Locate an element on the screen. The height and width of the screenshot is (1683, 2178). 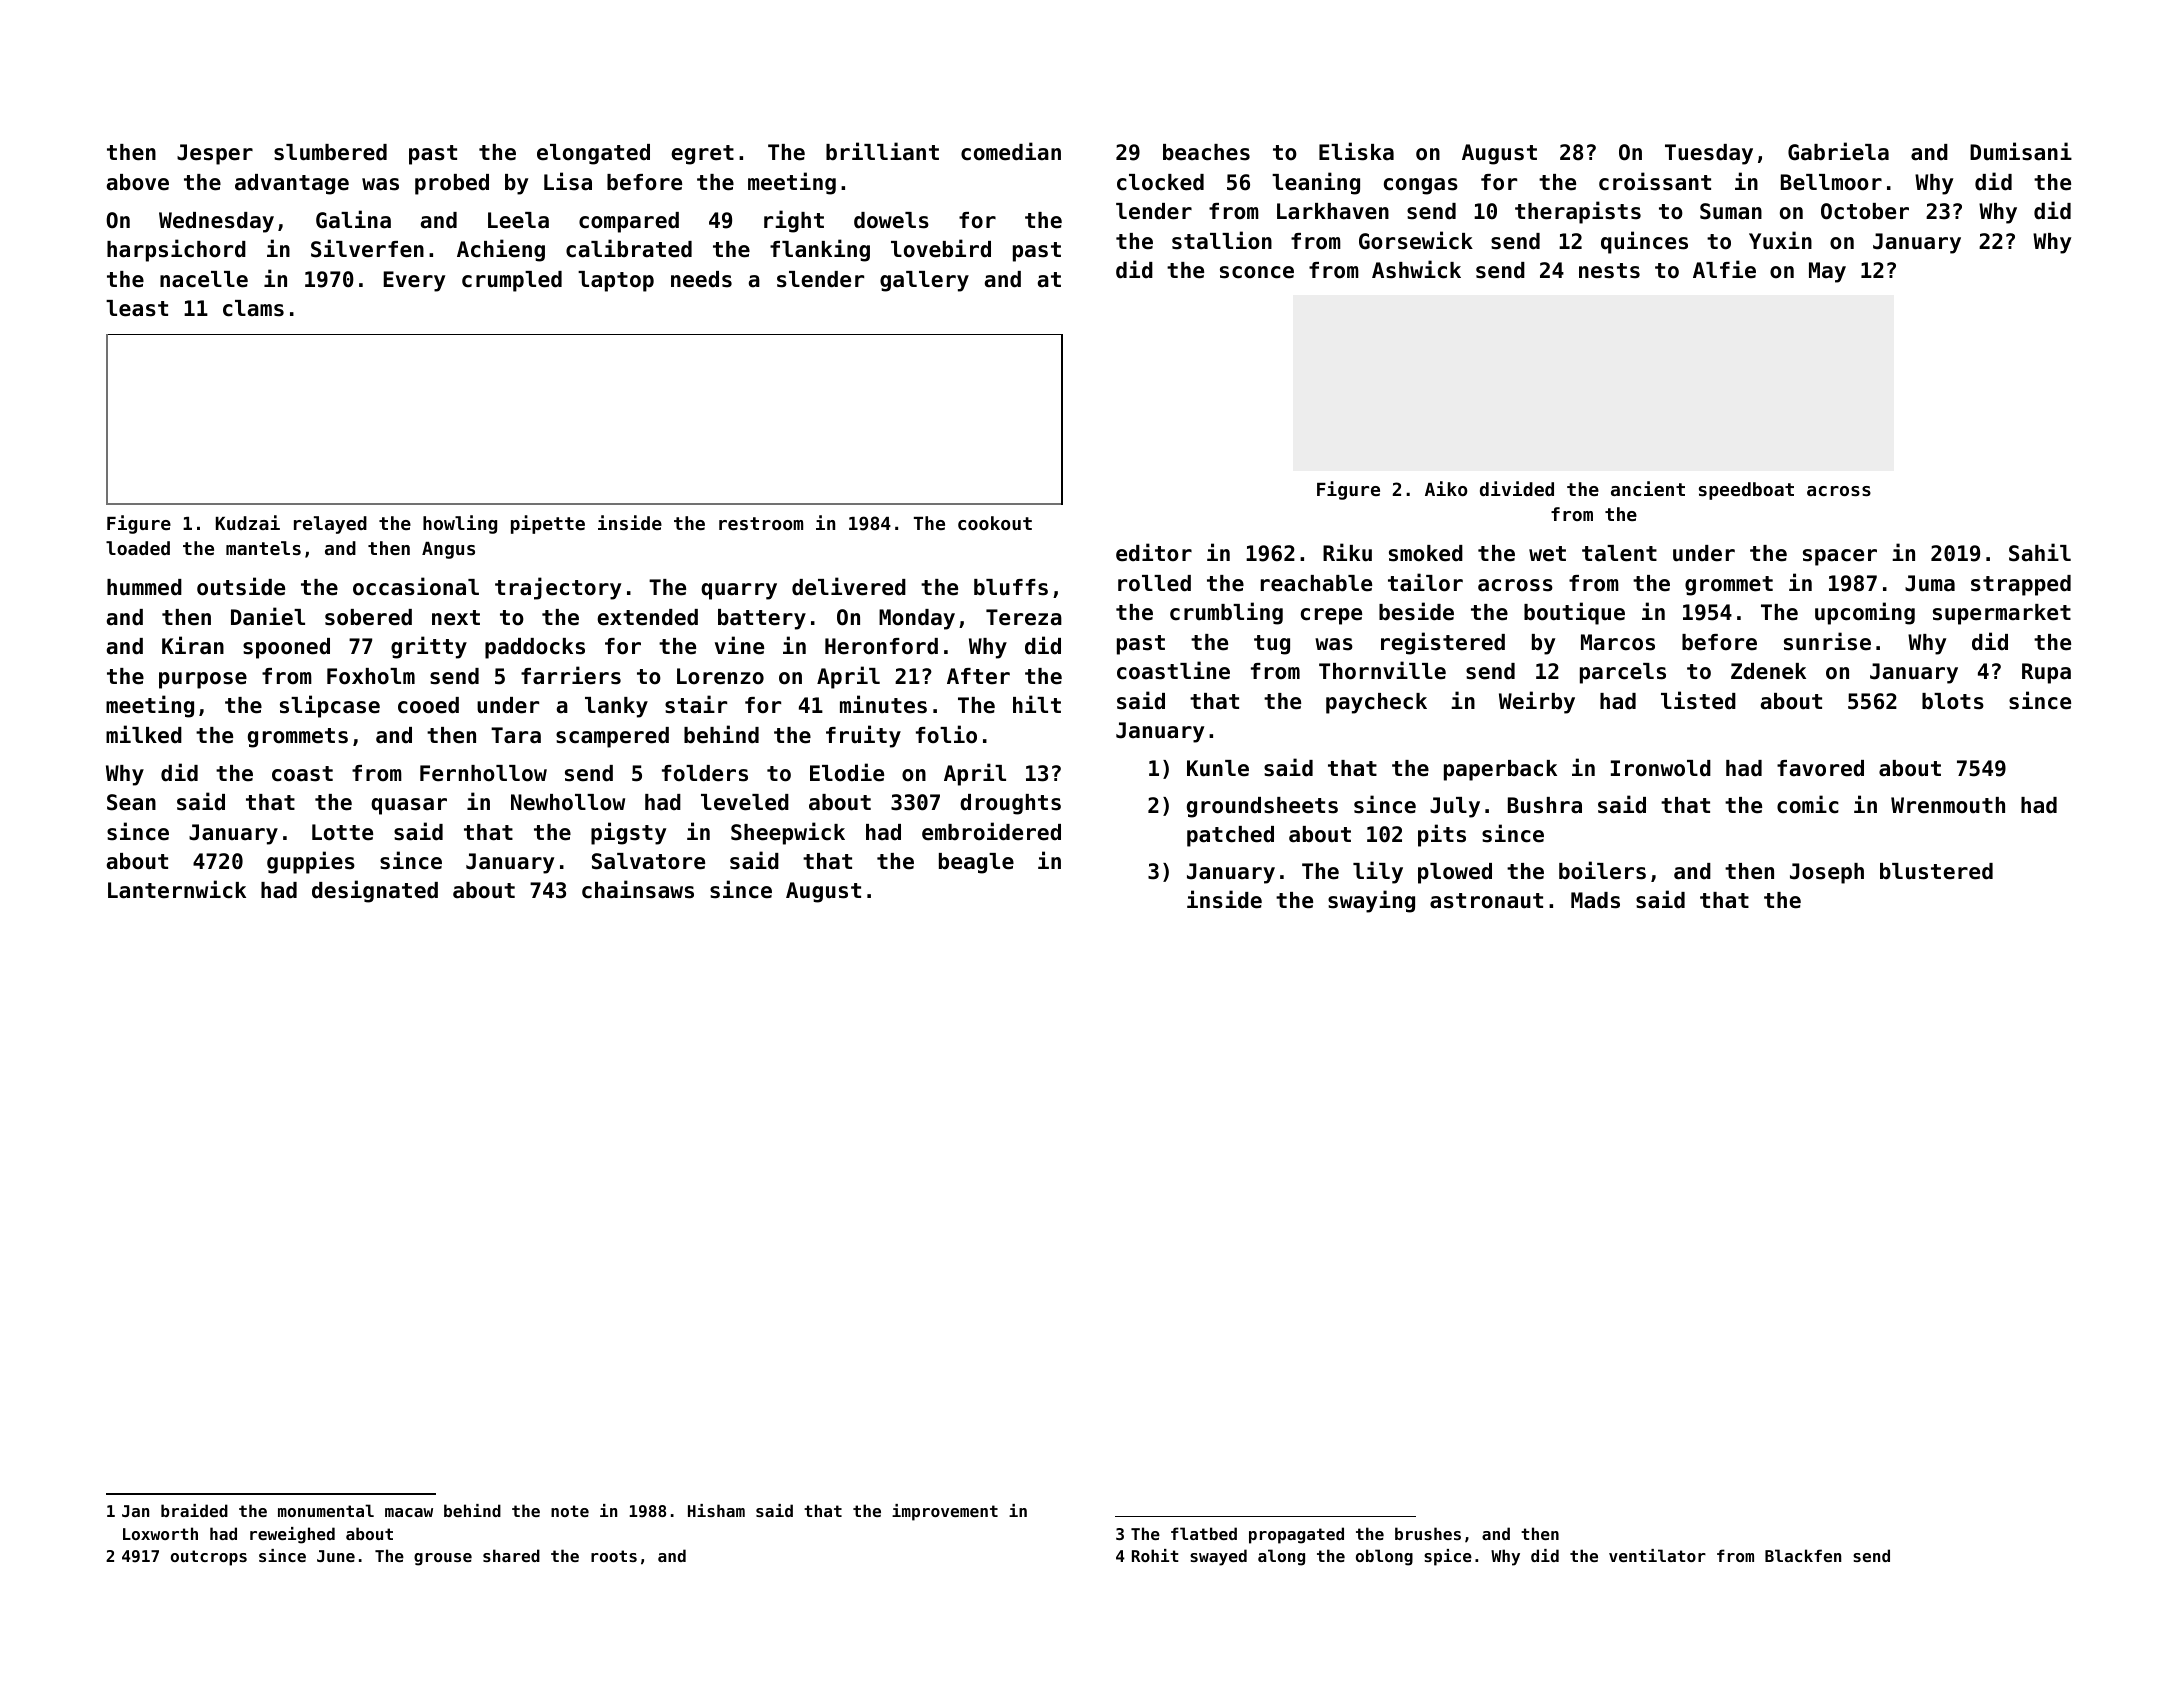
improvement is located at coordinates (945, 1512).
